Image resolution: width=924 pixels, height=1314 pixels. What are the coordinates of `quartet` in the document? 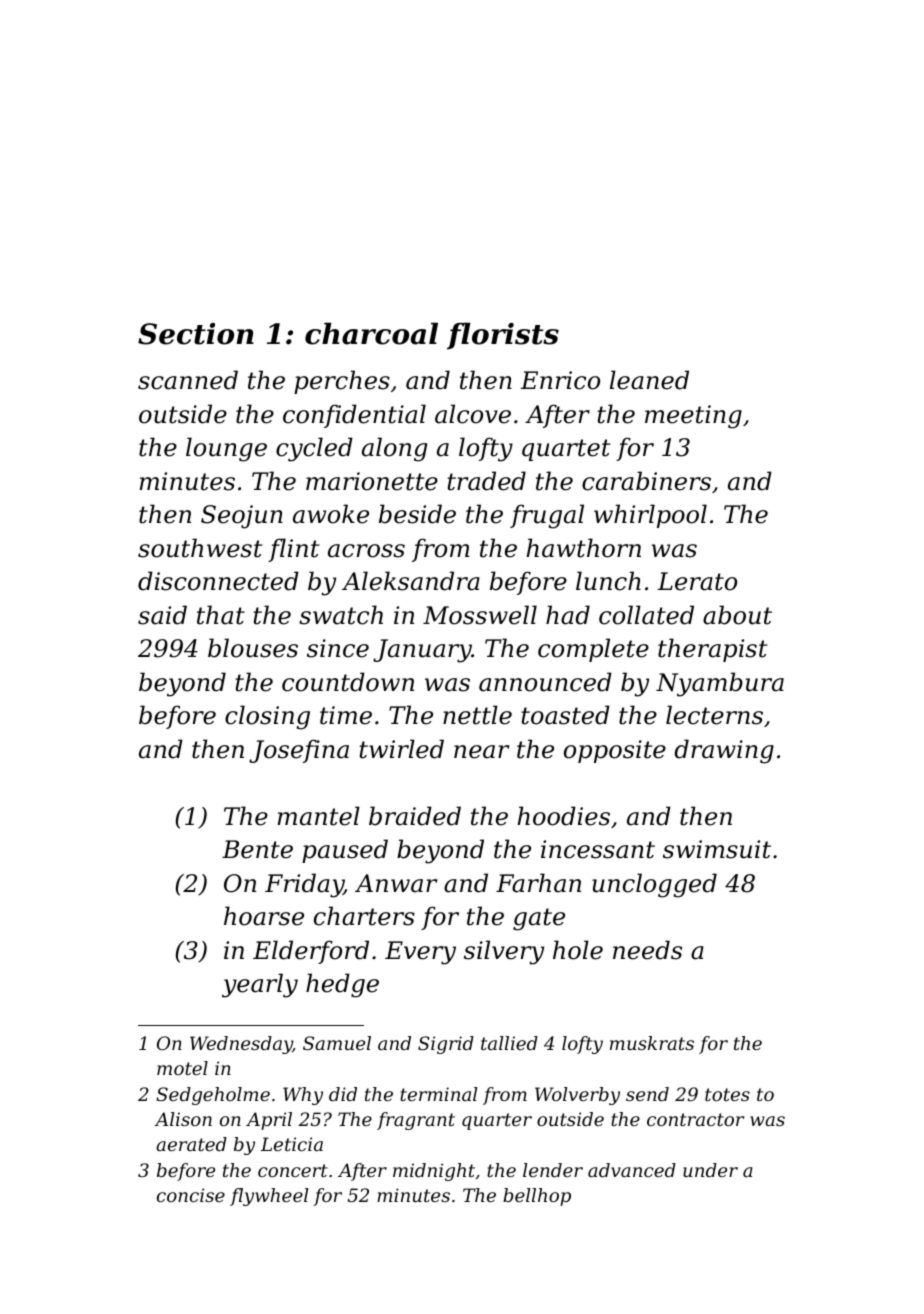 It's located at (566, 450).
